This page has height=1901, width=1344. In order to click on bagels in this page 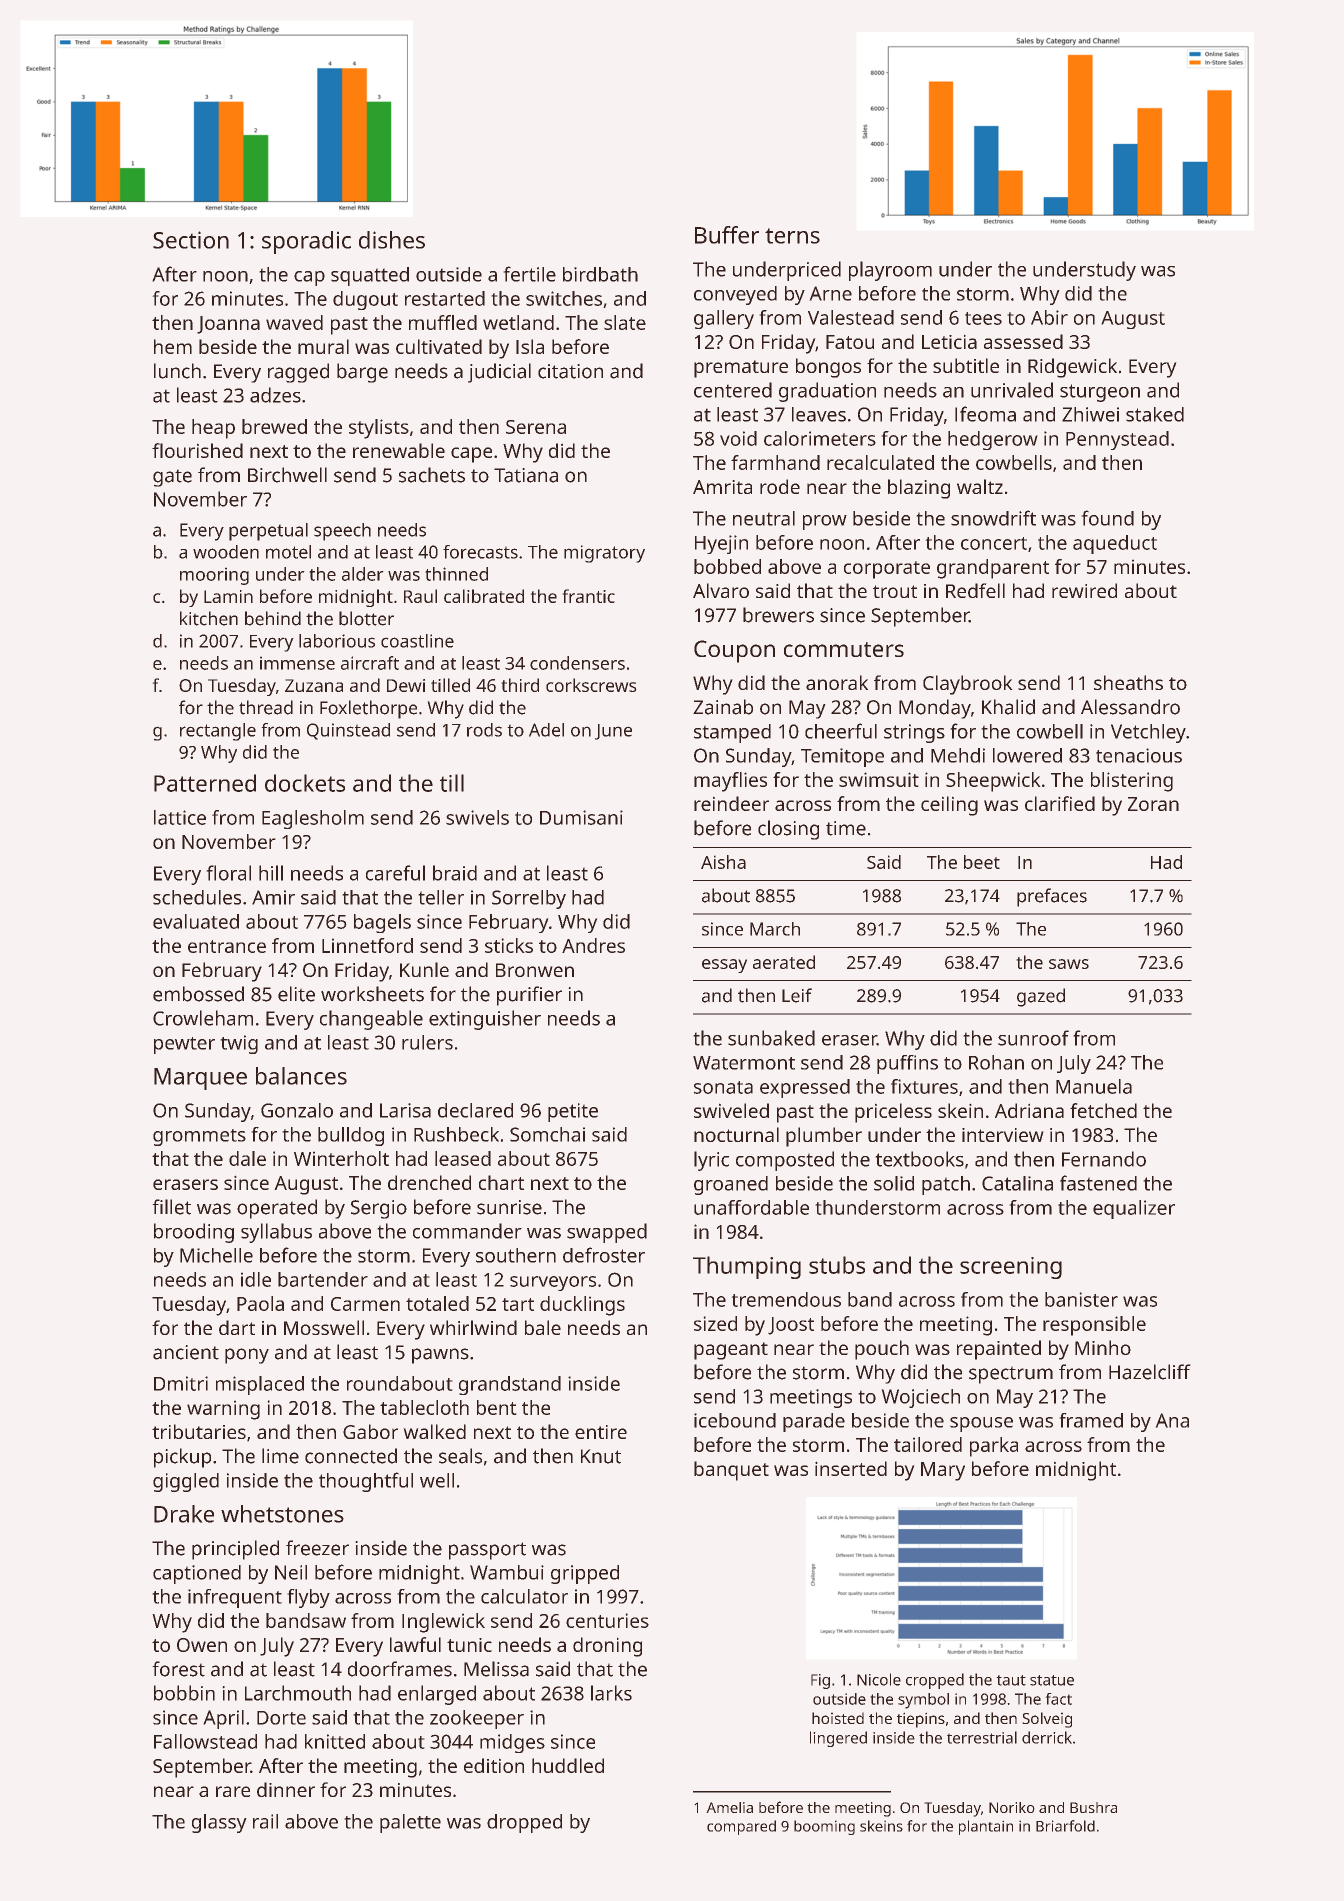, I will do `click(382, 923)`.
